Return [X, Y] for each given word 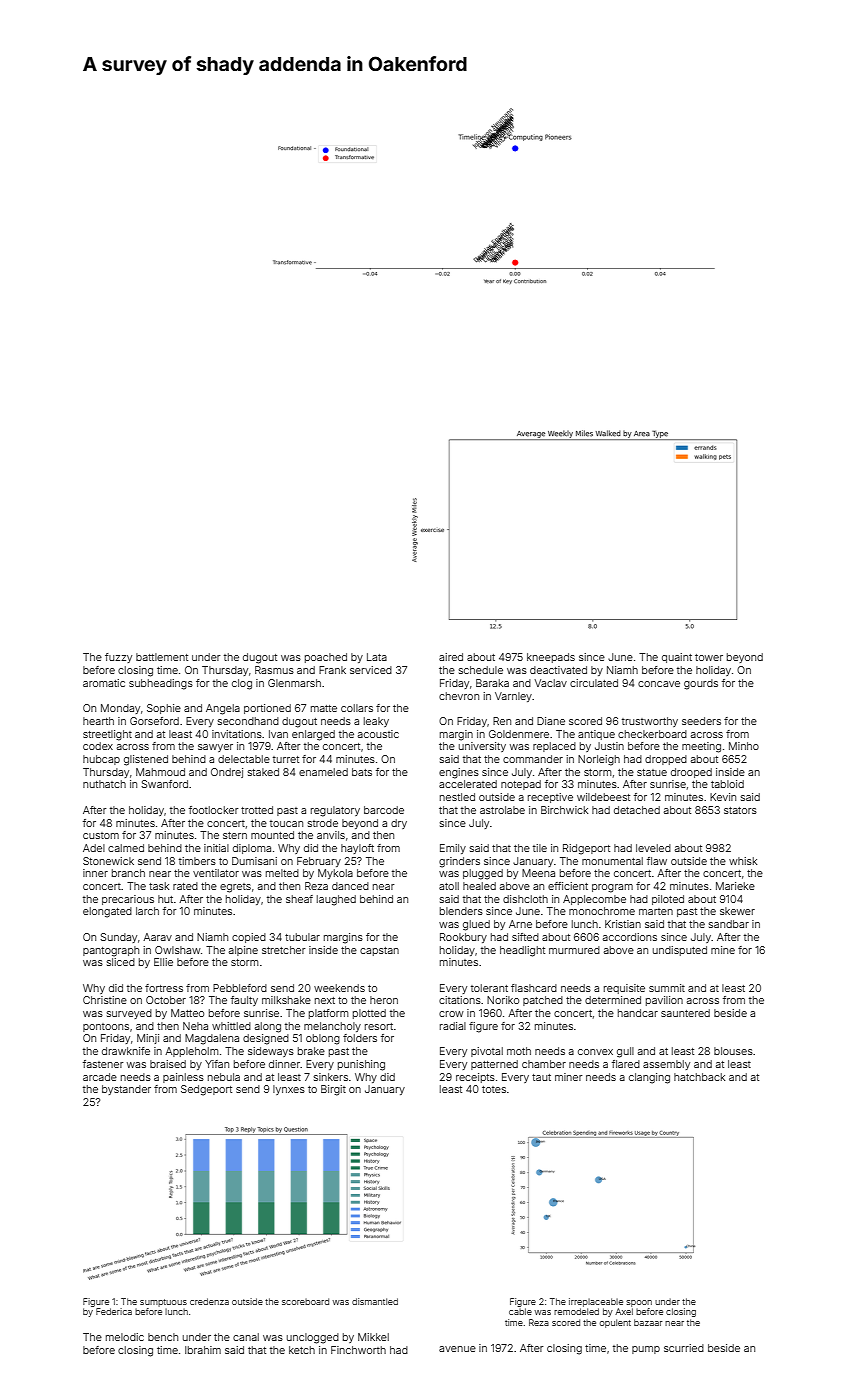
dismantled [375, 1301]
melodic [125, 1337]
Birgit [333, 1090]
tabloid [727, 784]
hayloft [357, 849]
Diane [551, 721]
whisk [743, 861]
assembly [666, 1065]
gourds [701, 684]
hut [165, 899]
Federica [114, 1311]
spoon [639, 1303]
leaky [376, 722]
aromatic [104, 683]
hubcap [101, 760]
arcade [100, 1077]
